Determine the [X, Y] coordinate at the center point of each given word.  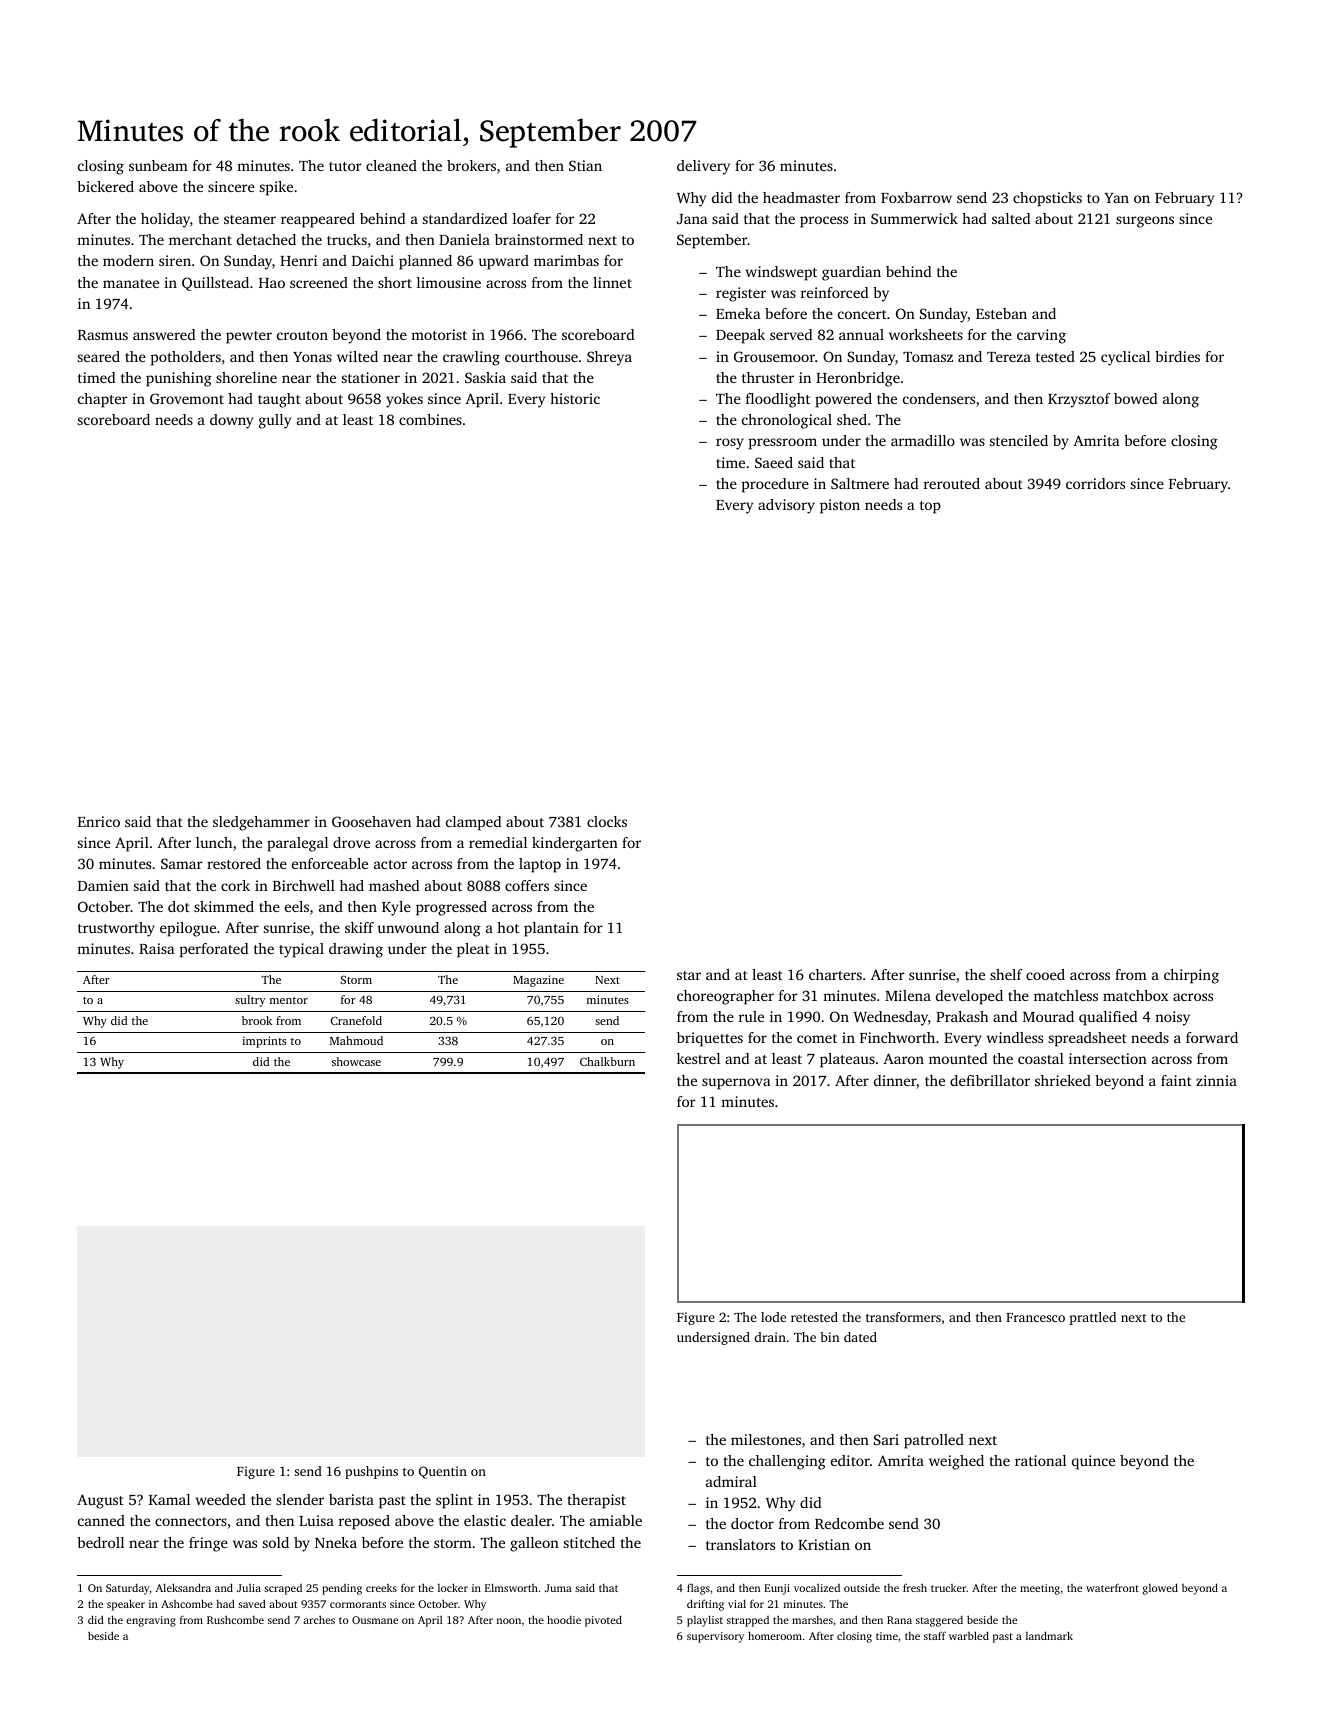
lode [773, 1317]
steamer [250, 219]
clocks [607, 821]
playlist [705, 1621]
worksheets [926, 334]
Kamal [169, 1499]
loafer [532, 218]
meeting [1040, 1589]
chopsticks [1047, 199]
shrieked [1063, 1080]
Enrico [99, 821]
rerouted [952, 483]
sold [276, 1542]
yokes [404, 400]
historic [575, 398]
